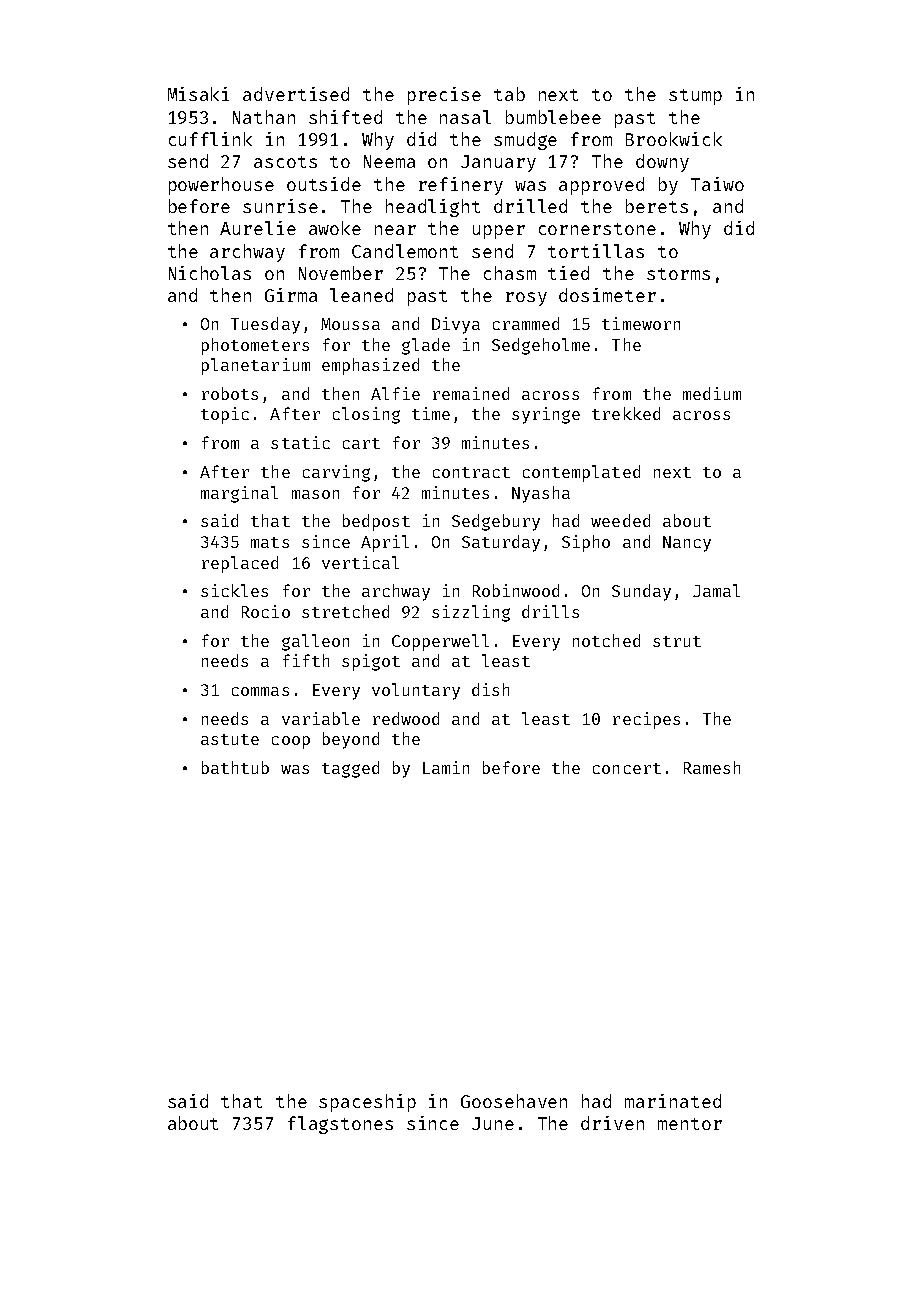 This image has width=924, height=1311. I want to click on Misaki, so click(198, 94).
